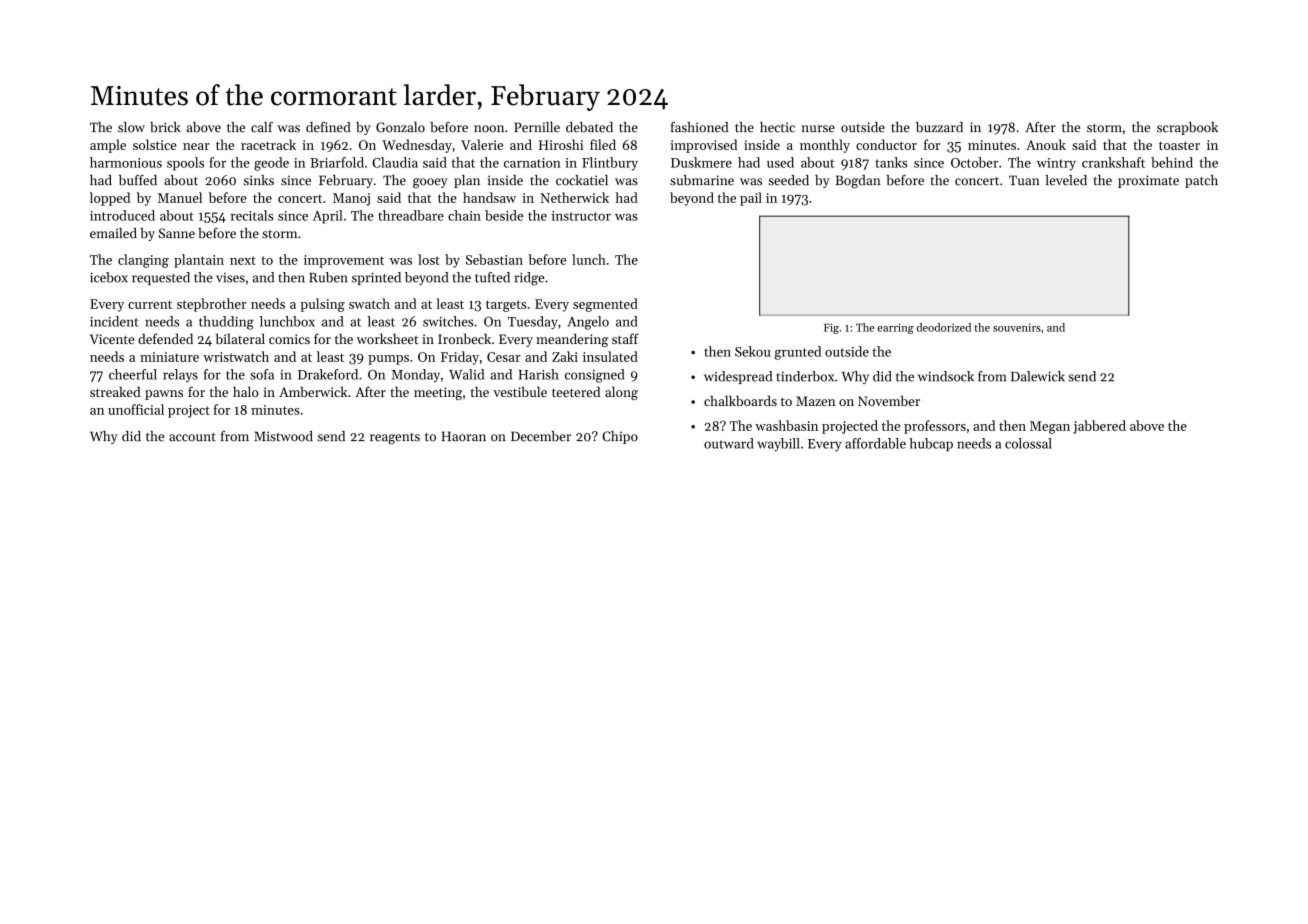  I want to click on deodorized, so click(944, 327).
